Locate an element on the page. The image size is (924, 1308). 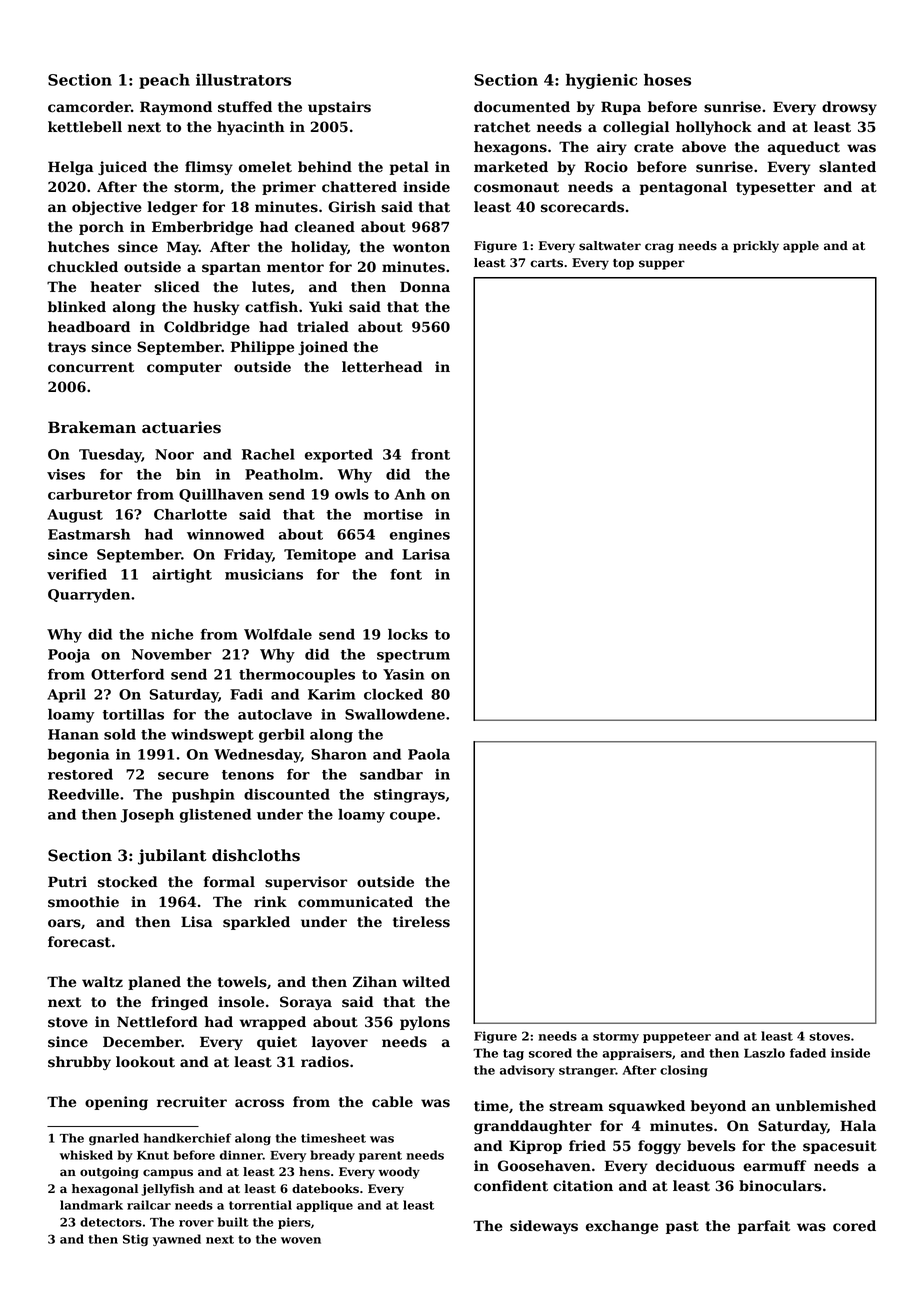
locks is located at coordinates (408, 634).
